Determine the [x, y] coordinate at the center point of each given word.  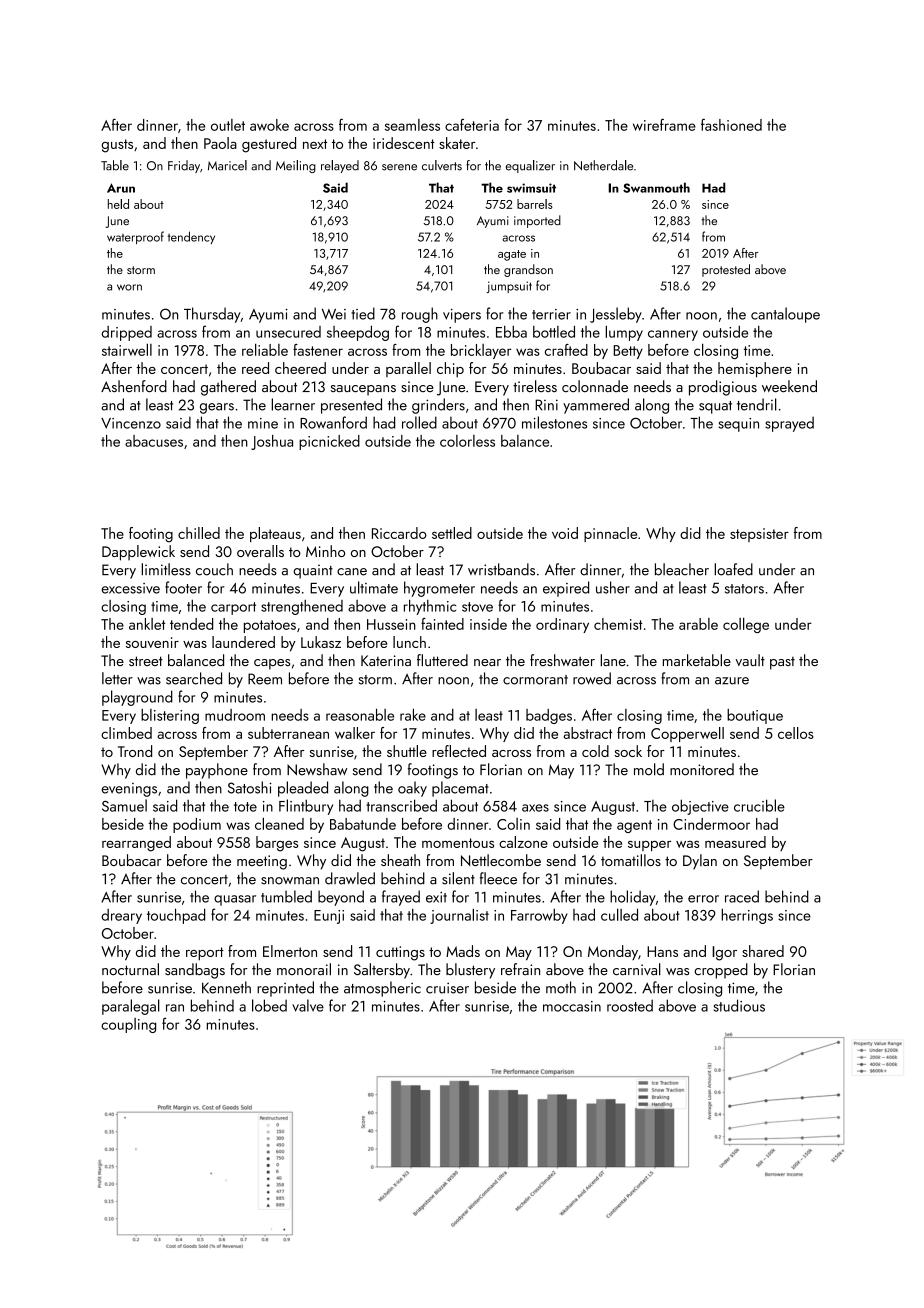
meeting [262, 862]
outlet [228, 125]
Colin [513, 824]
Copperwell [687, 734]
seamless [412, 125]
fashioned [731, 125]
